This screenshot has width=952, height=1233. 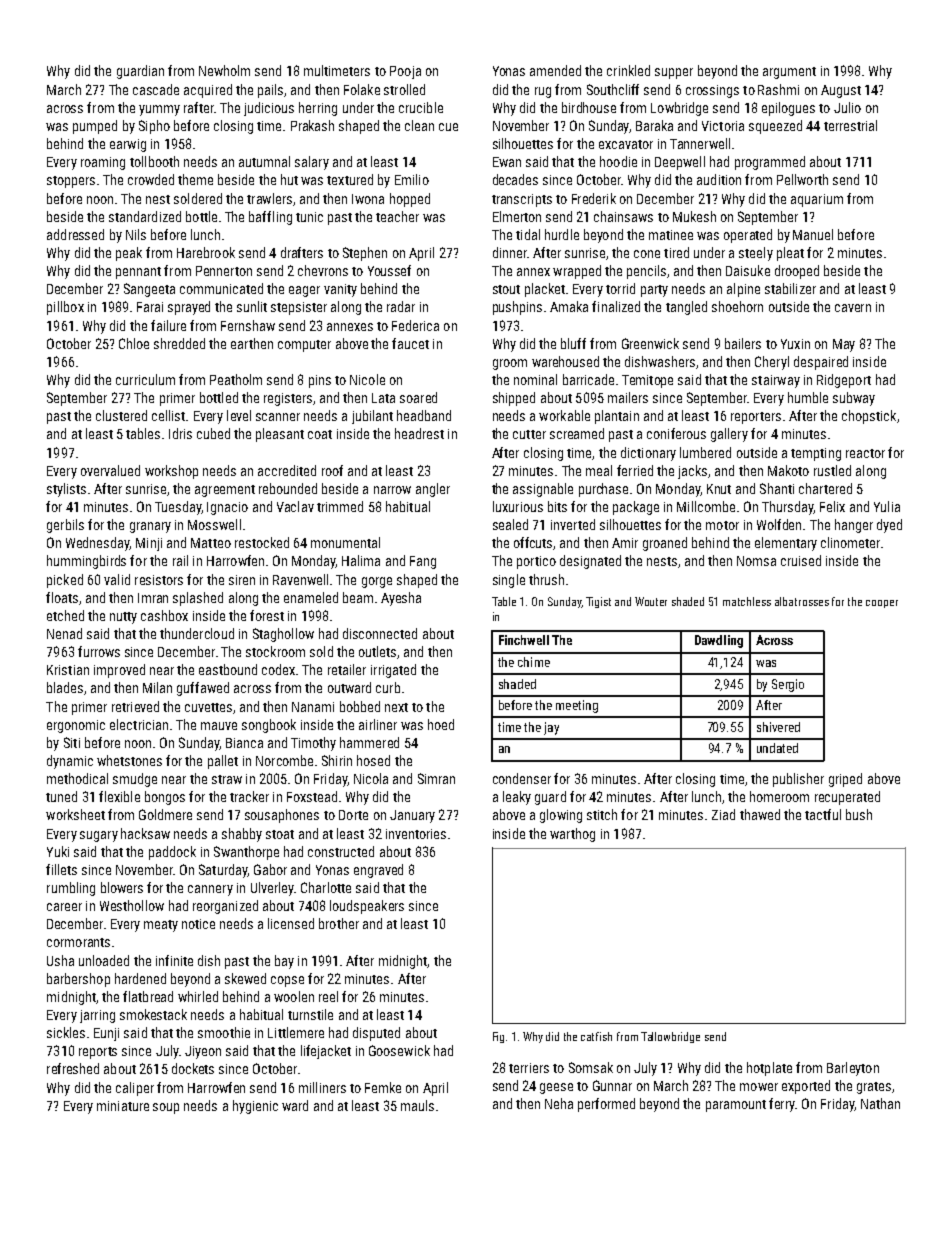 I want to click on supper, so click(x=674, y=73).
